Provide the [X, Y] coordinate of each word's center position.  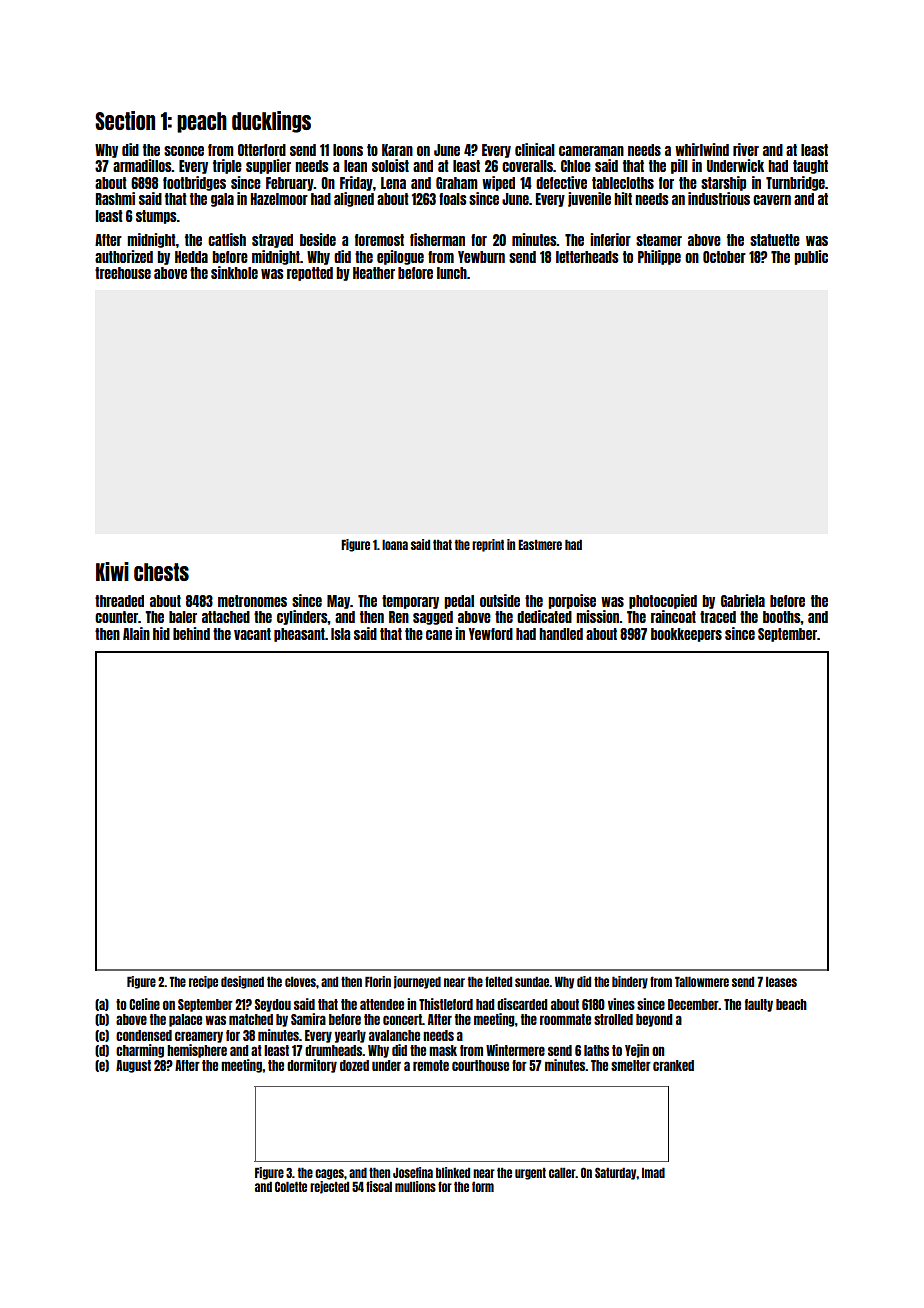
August [133, 1066]
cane [439, 635]
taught [810, 167]
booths [782, 617]
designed [242, 982]
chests [161, 572]
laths [596, 1050]
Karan [397, 150]
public [811, 257]
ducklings [271, 122]
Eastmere [540, 544]
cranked [673, 1065]
